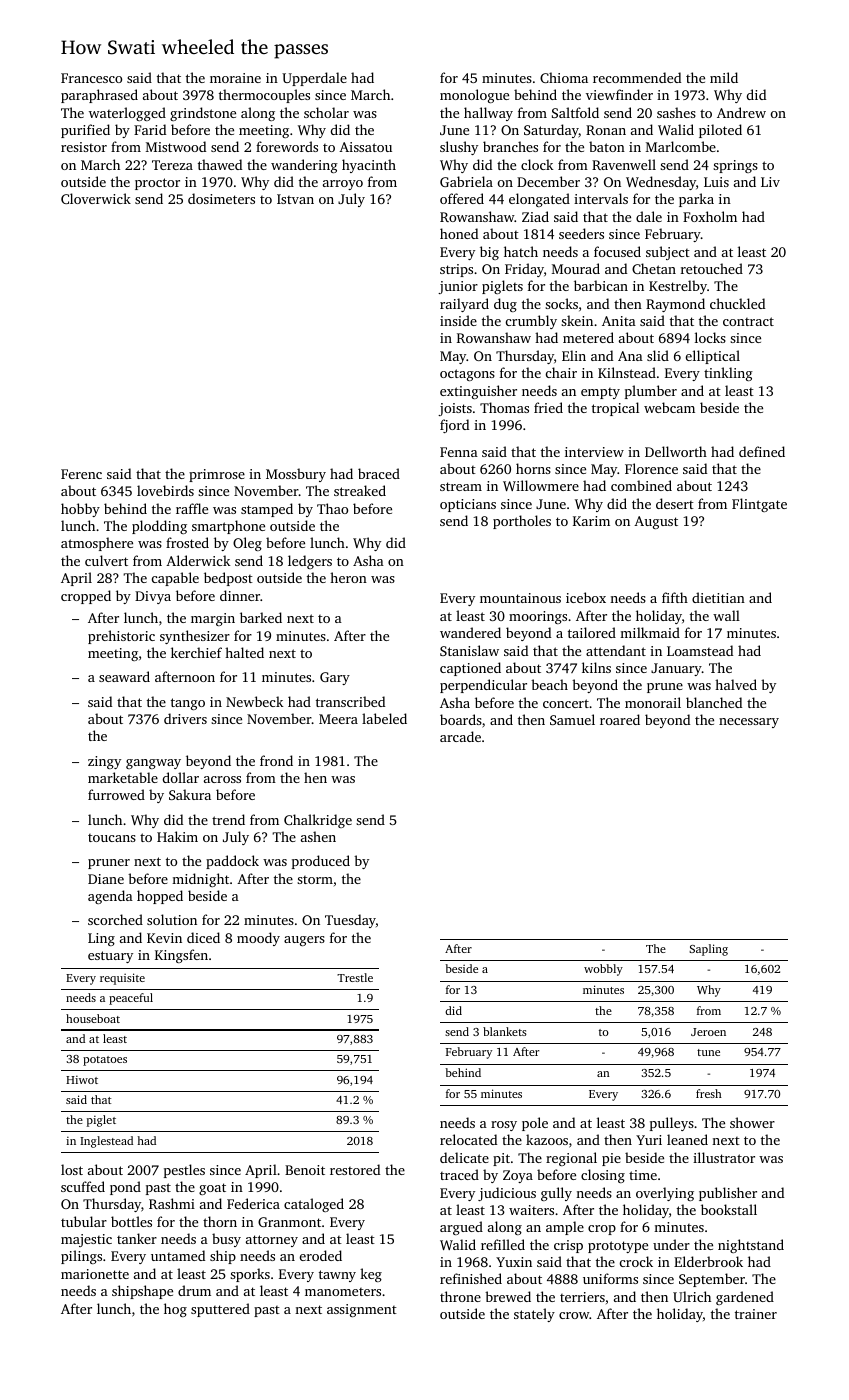 The width and height of the screenshot is (849, 1400). What do you see at coordinates (106, 879) in the screenshot?
I see `Diane` at bounding box center [106, 879].
